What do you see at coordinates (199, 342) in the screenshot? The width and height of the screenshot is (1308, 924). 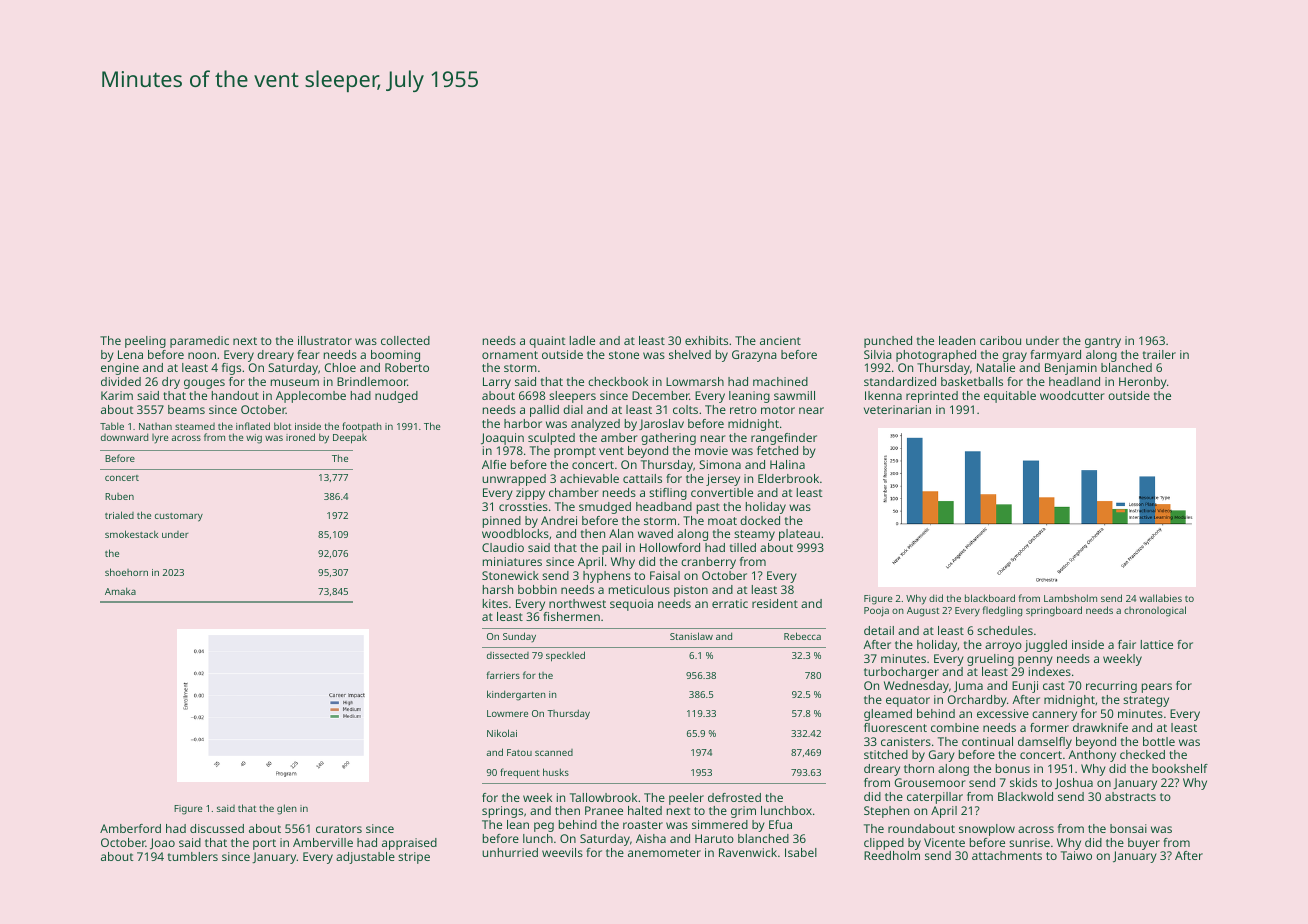 I see `paramedic` at bounding box center [199, 342].
